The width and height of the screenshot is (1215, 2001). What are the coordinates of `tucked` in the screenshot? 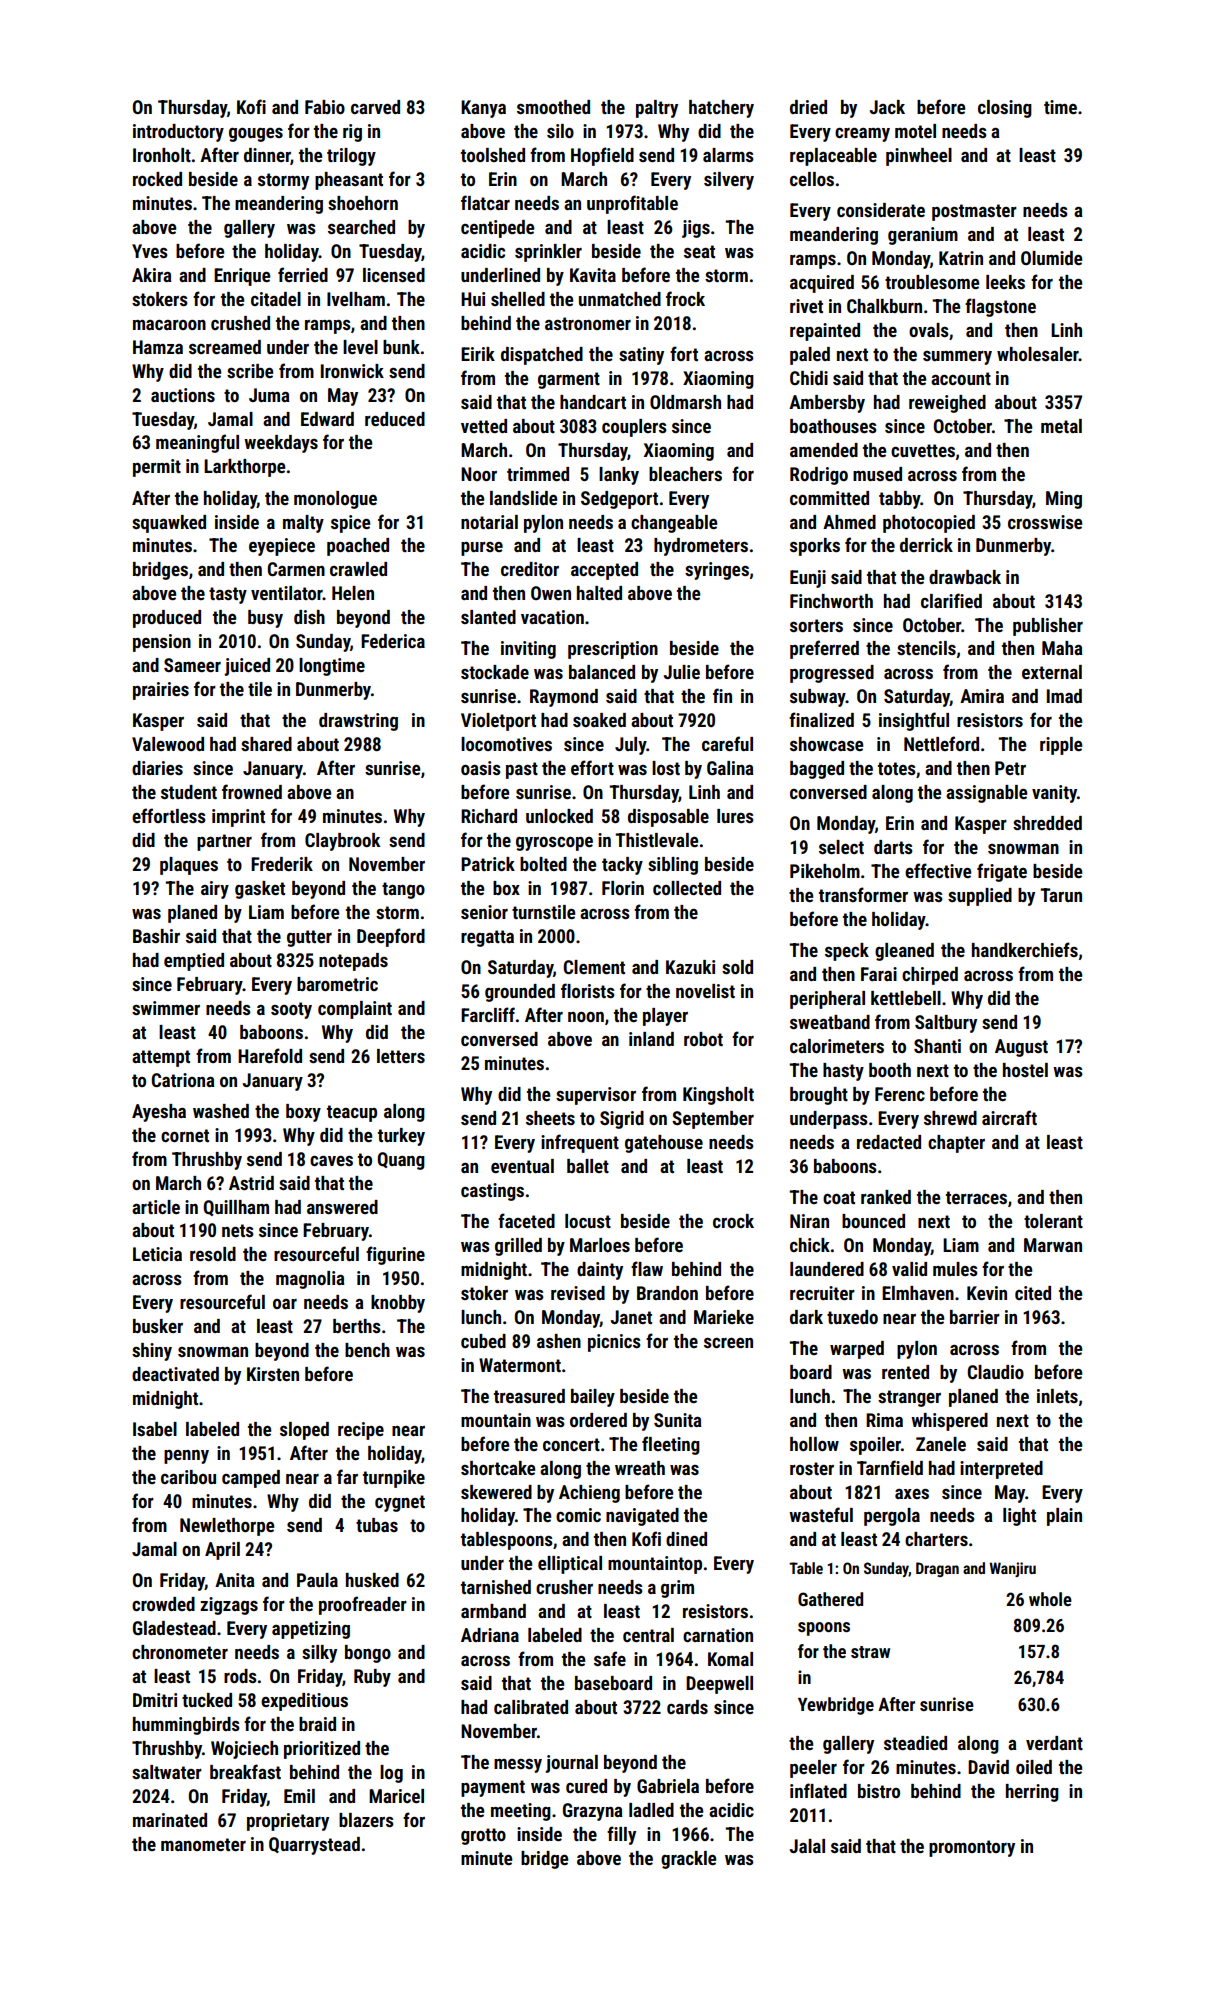 It's located at (207, 1700).
